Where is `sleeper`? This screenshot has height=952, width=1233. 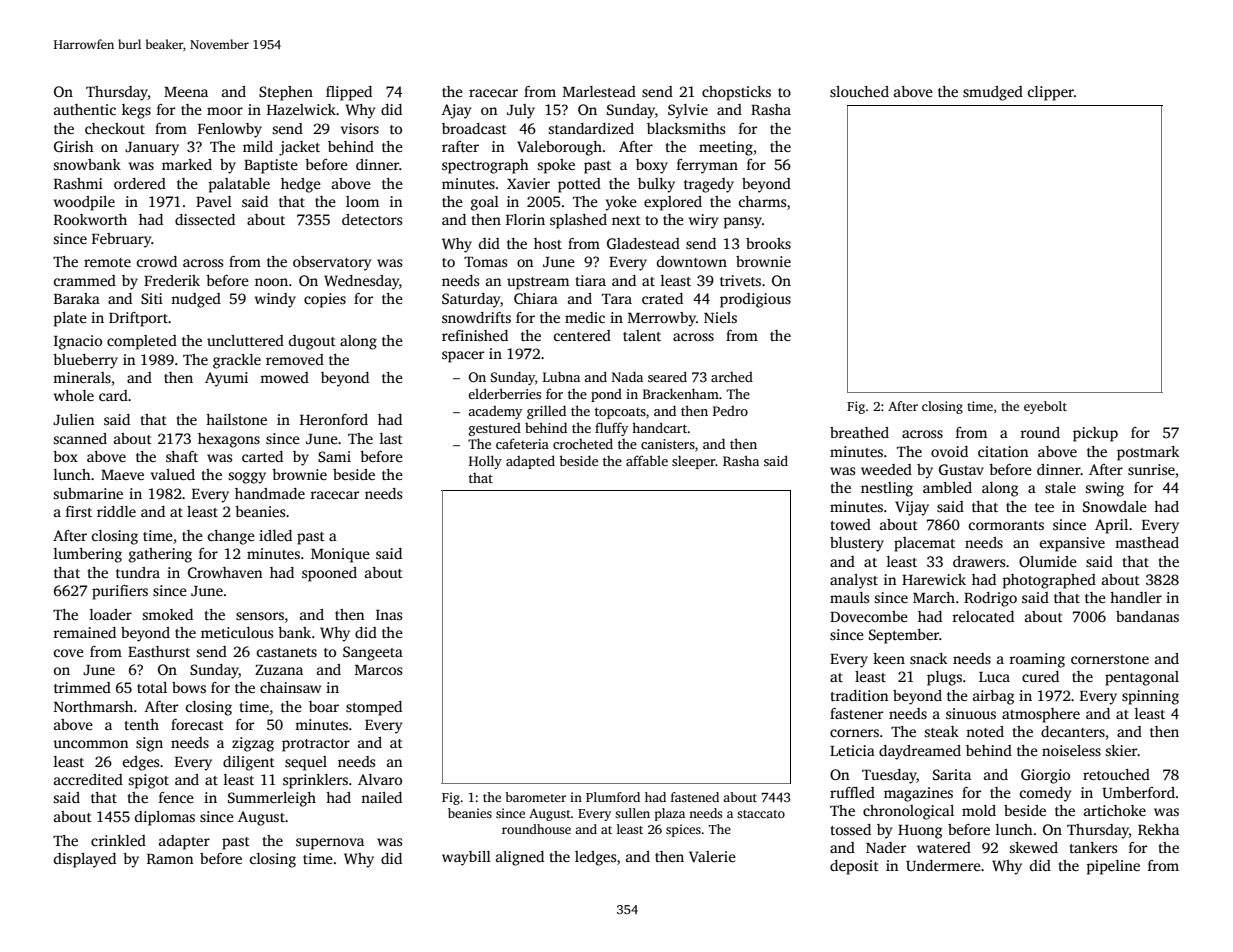 sleeper is located at coordinates (694, 462).
